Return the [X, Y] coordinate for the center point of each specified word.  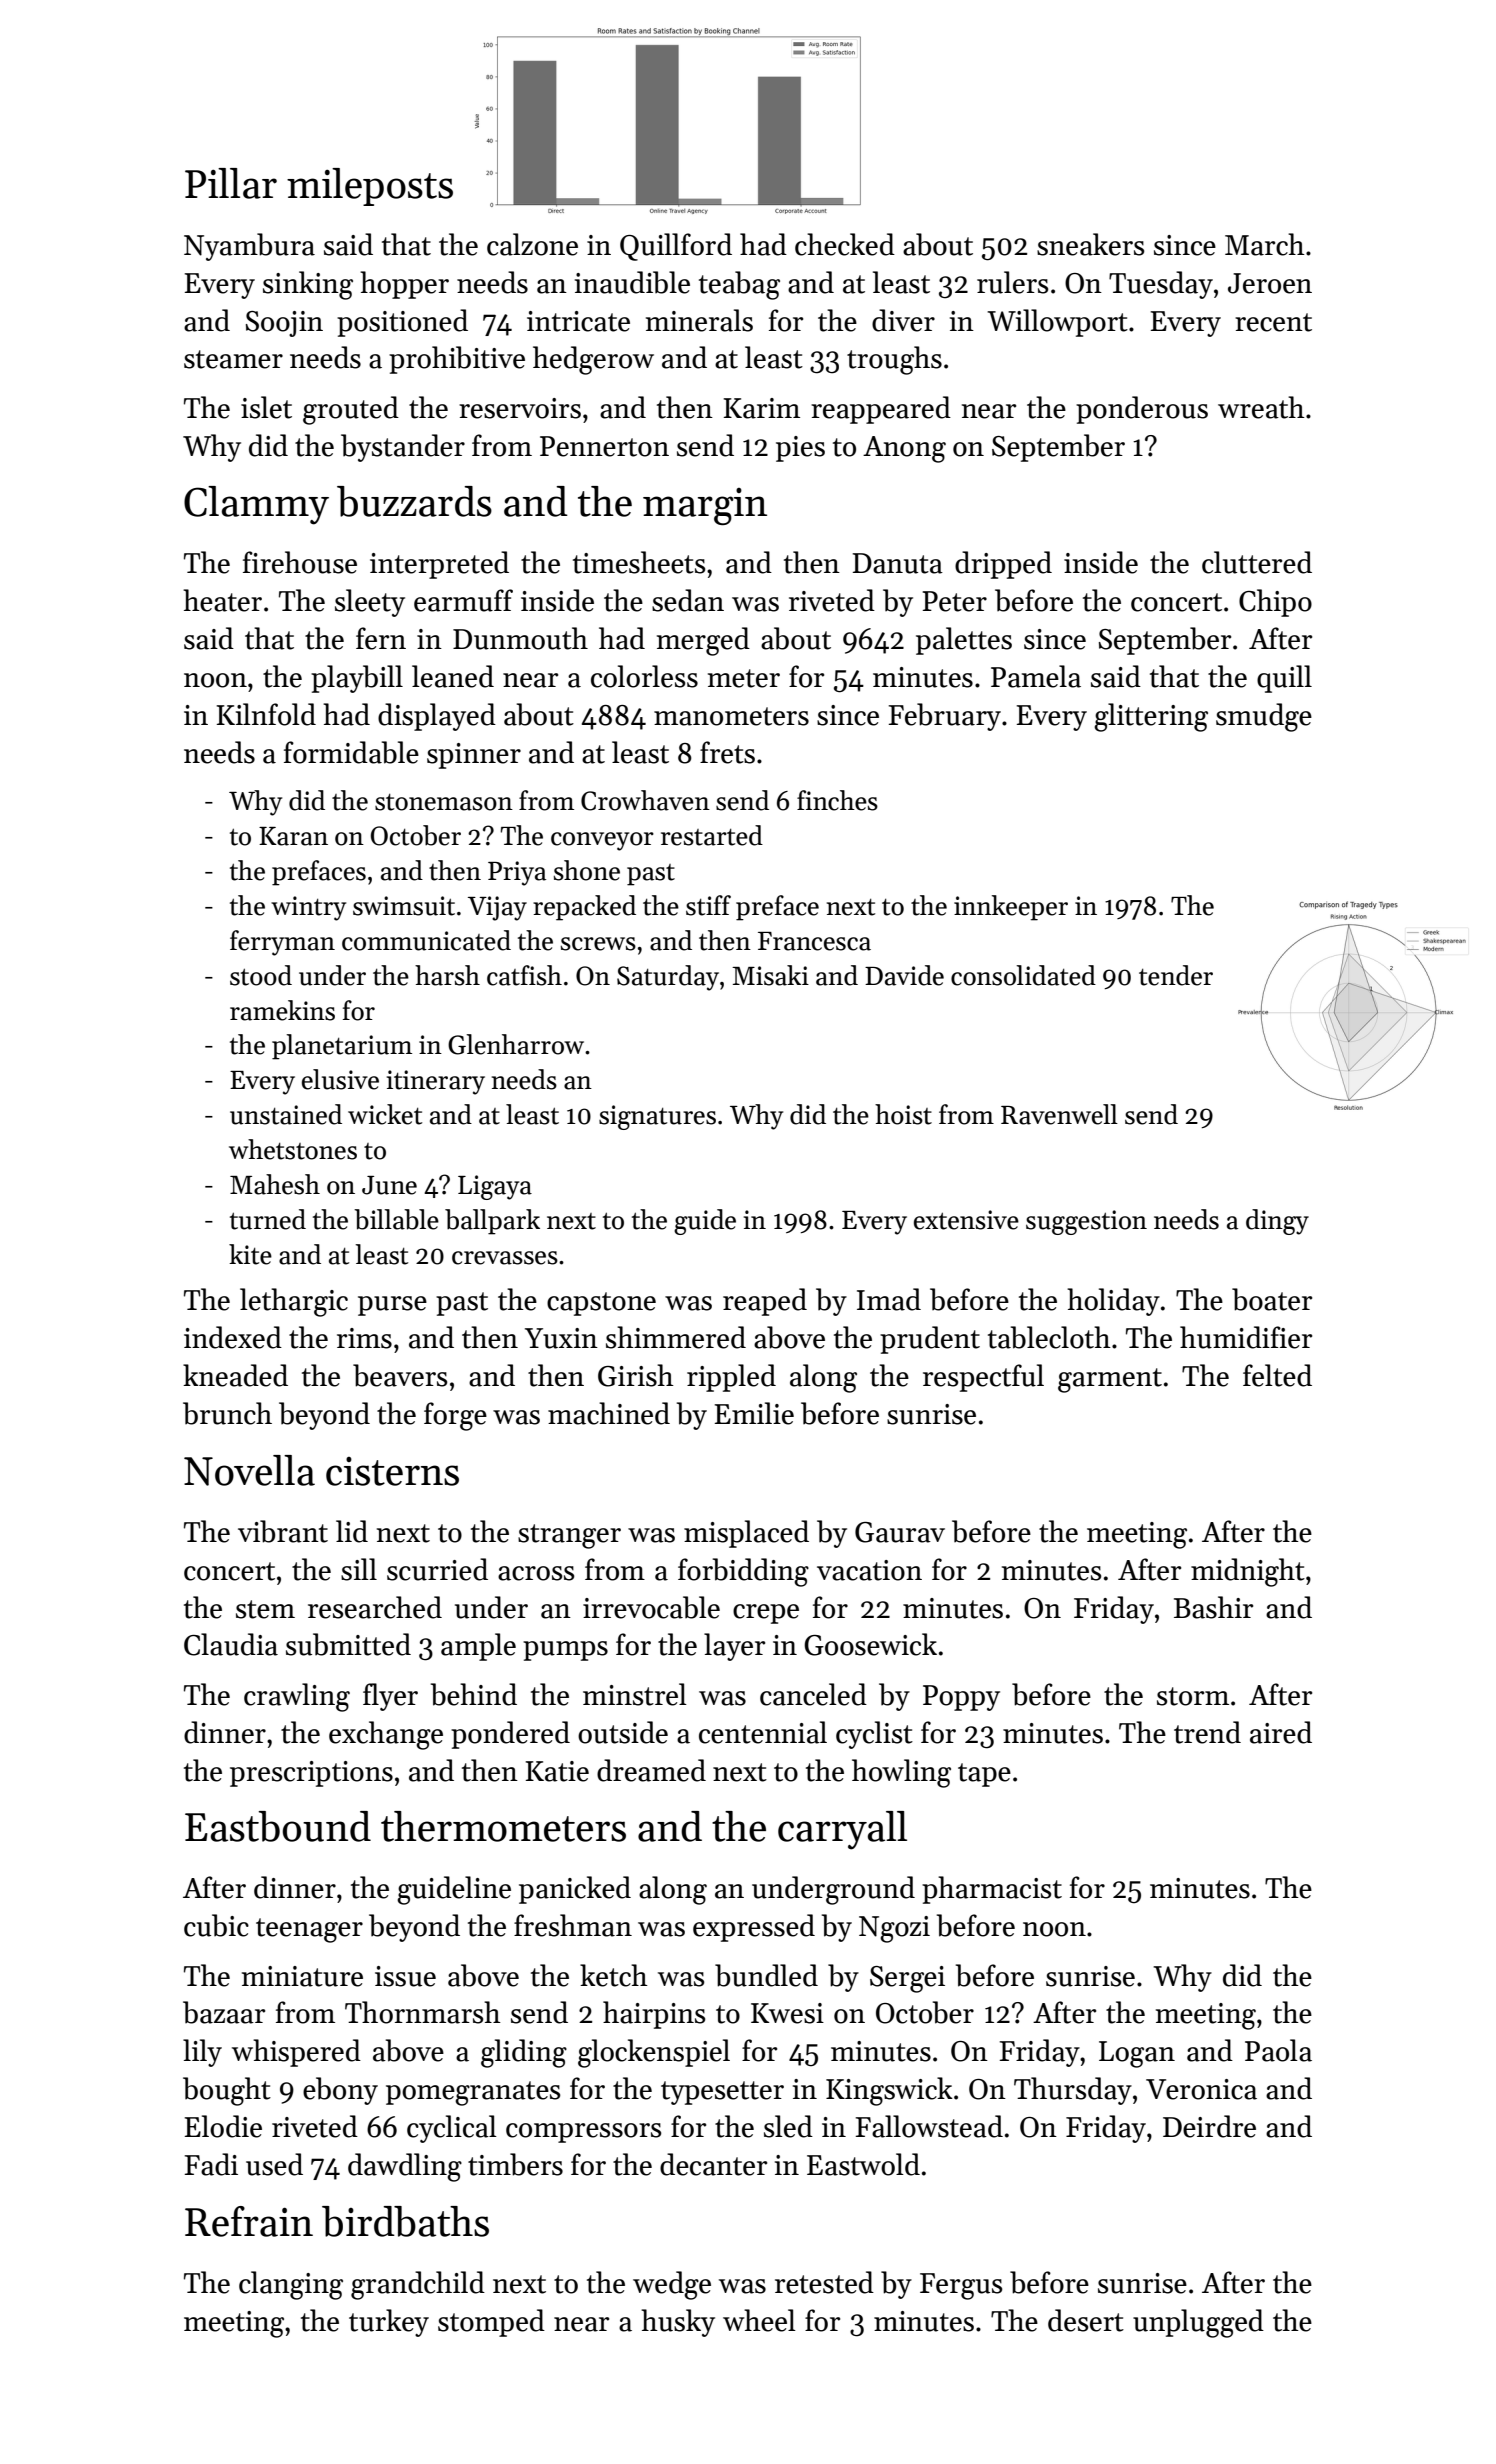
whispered [296, 2053]
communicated [426, 940]
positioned [402, 323]
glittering [1151, 717]
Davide [904, 975]
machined [609, 1413]
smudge [1264, 717]
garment [1110, 1380]
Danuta [898, 563]
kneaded [235, 1375]
